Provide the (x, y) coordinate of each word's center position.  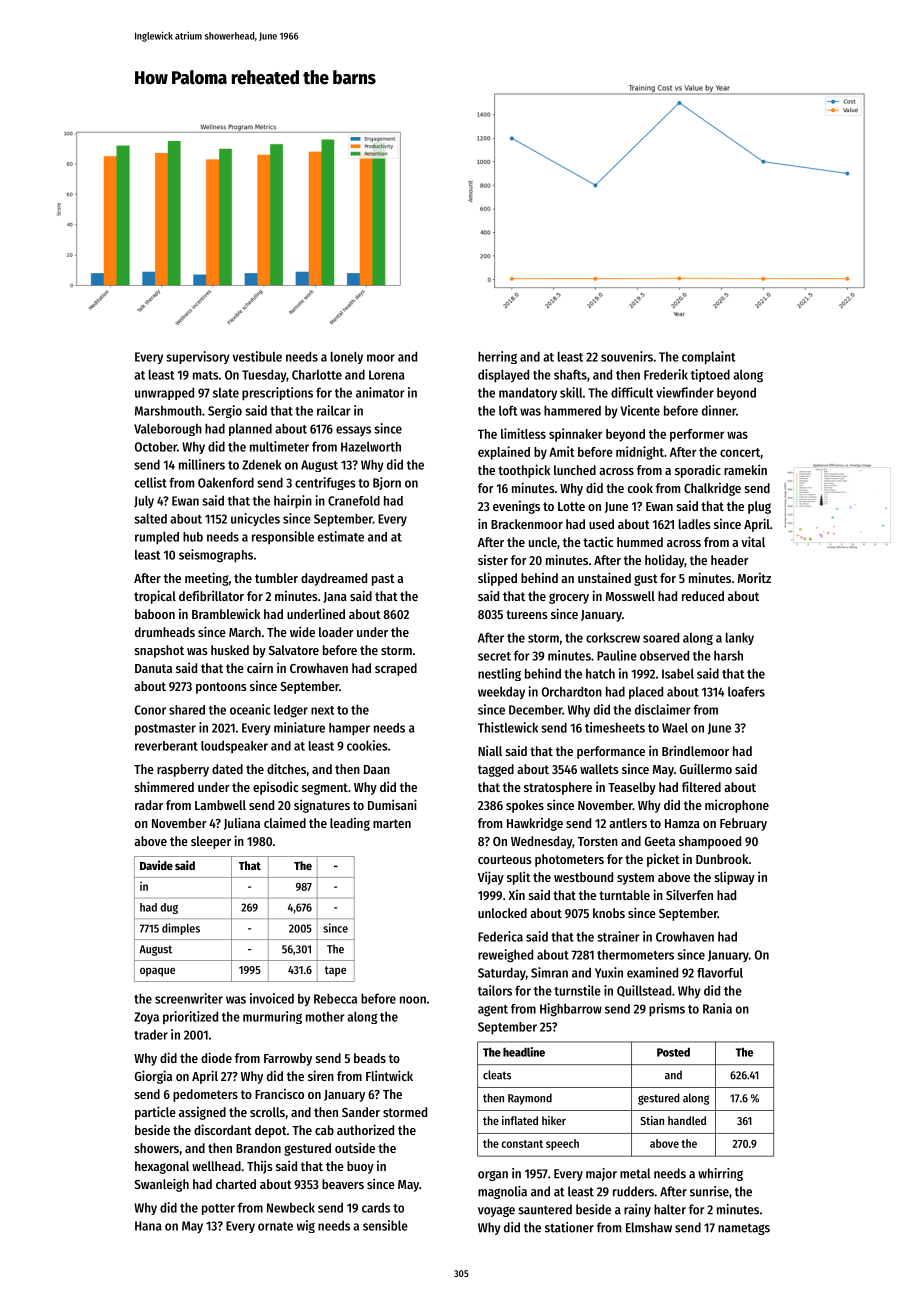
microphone (737, 806)
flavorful (720, 973)
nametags (744, 1229)
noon (413, 1000)
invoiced (272, 998)
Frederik (666, 374)
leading (350, 824)
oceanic (250, 709)
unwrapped (164, 394)
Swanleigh (162, 1185)
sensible (385, 1225)
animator (380, 392)
